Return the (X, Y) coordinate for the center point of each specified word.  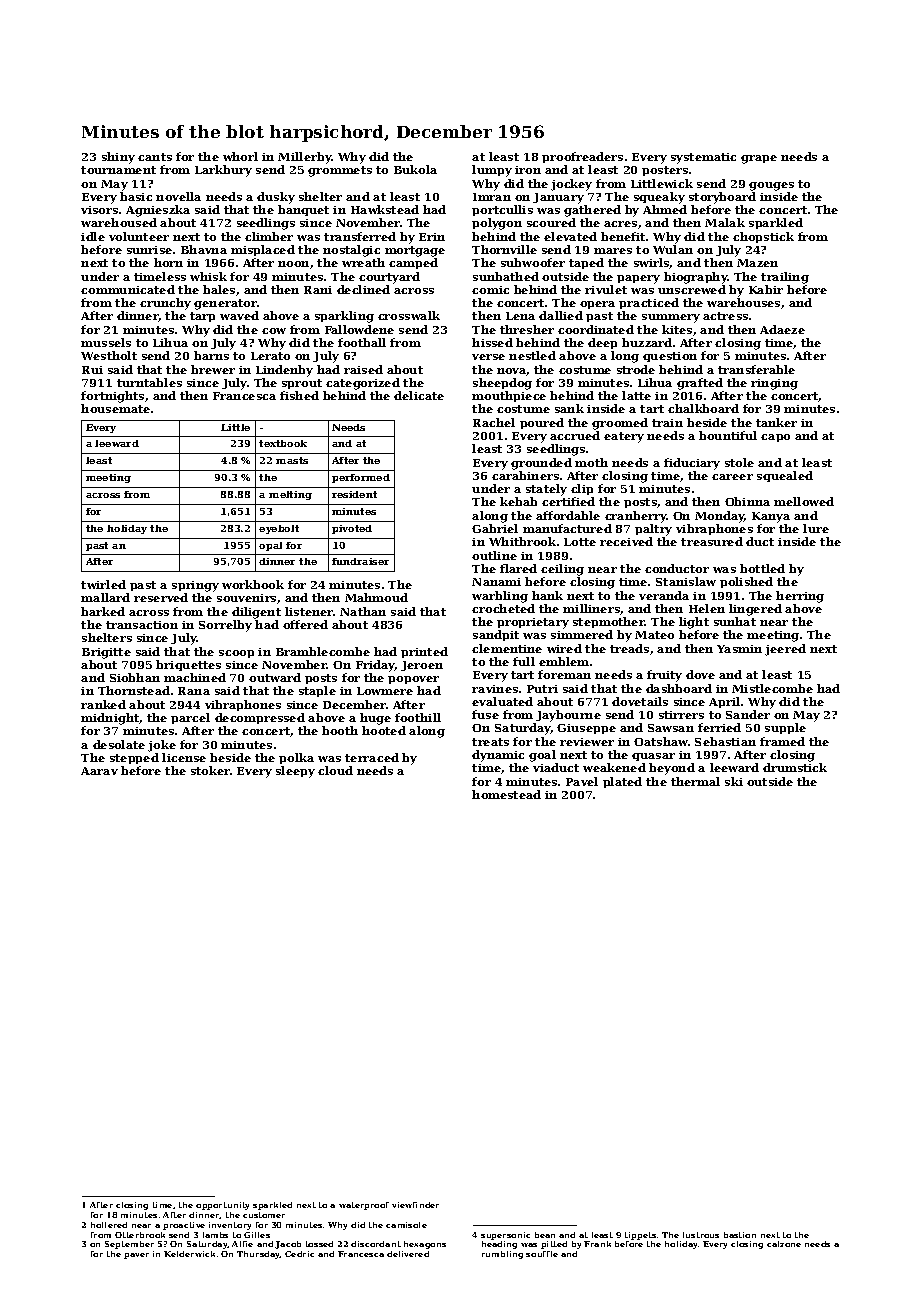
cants (155, 157)
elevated (570, 236)
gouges (771, 186)
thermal (695, 781)
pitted (554, 1245)
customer (264, 1215)
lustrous (701, 1235)
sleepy (295, 772)
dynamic (498, 756)
